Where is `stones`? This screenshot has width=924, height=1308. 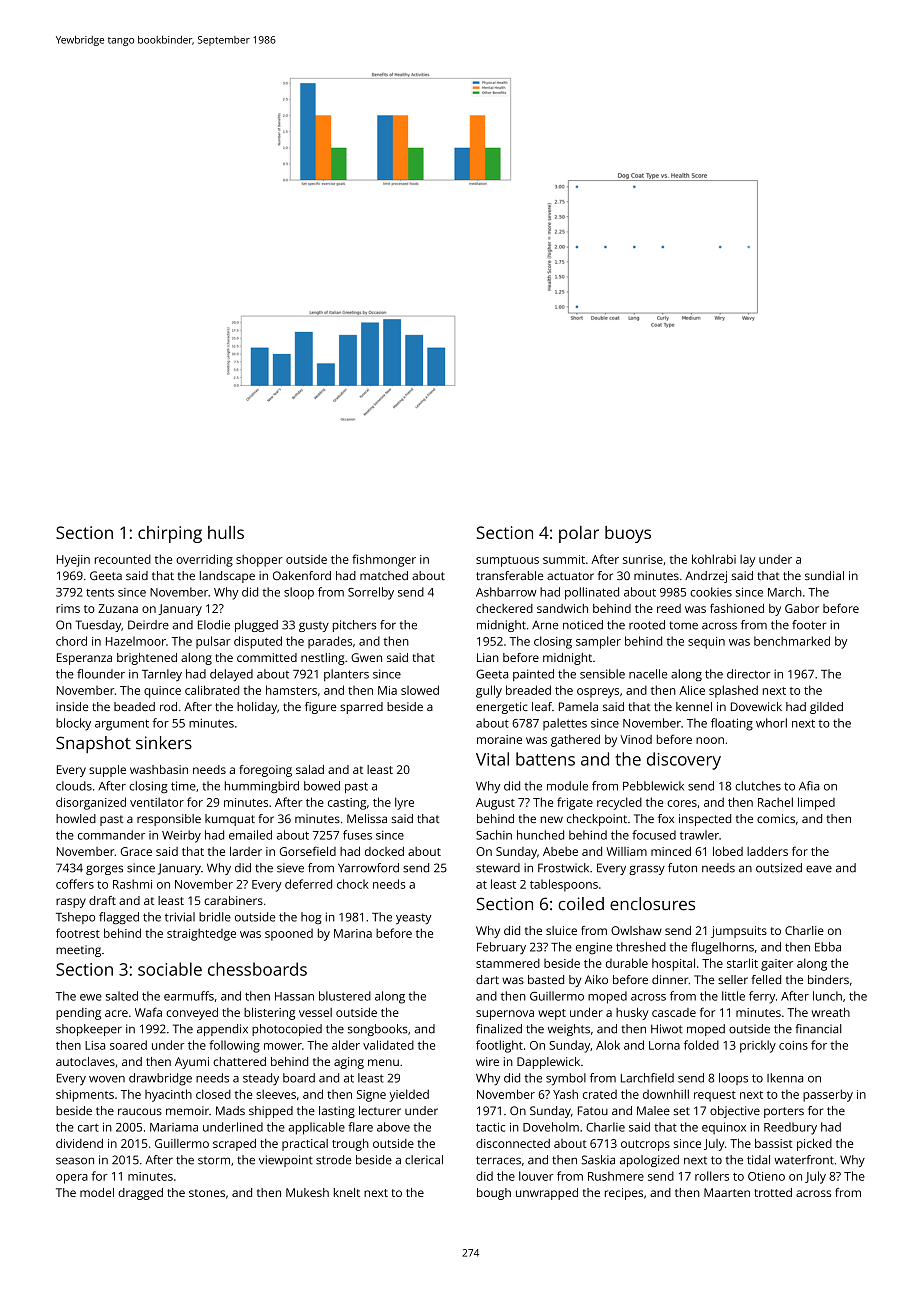
stones is located at coordinates (207, 1193).
